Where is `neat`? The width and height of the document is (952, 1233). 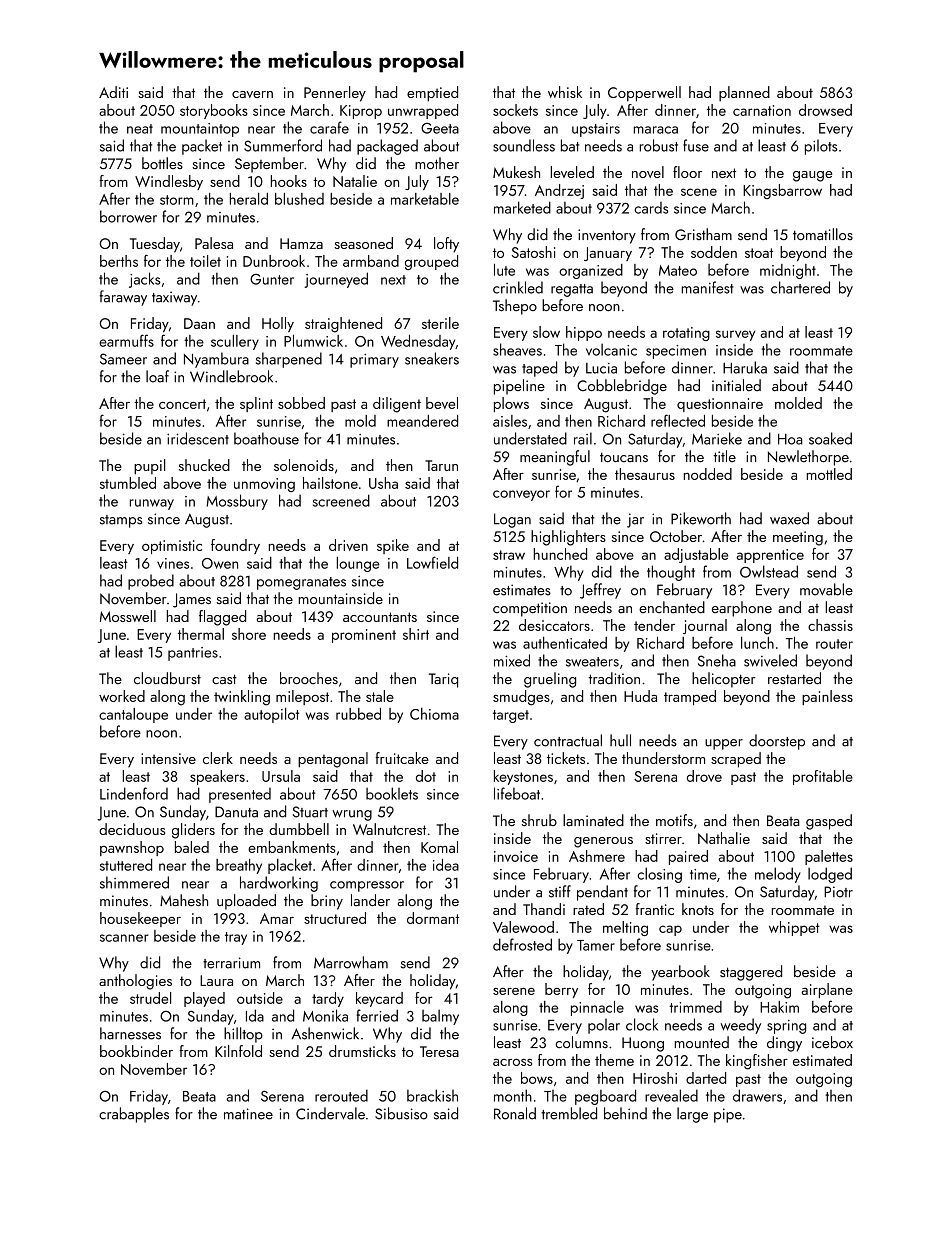 neat is located at coordinates (140, 129).
